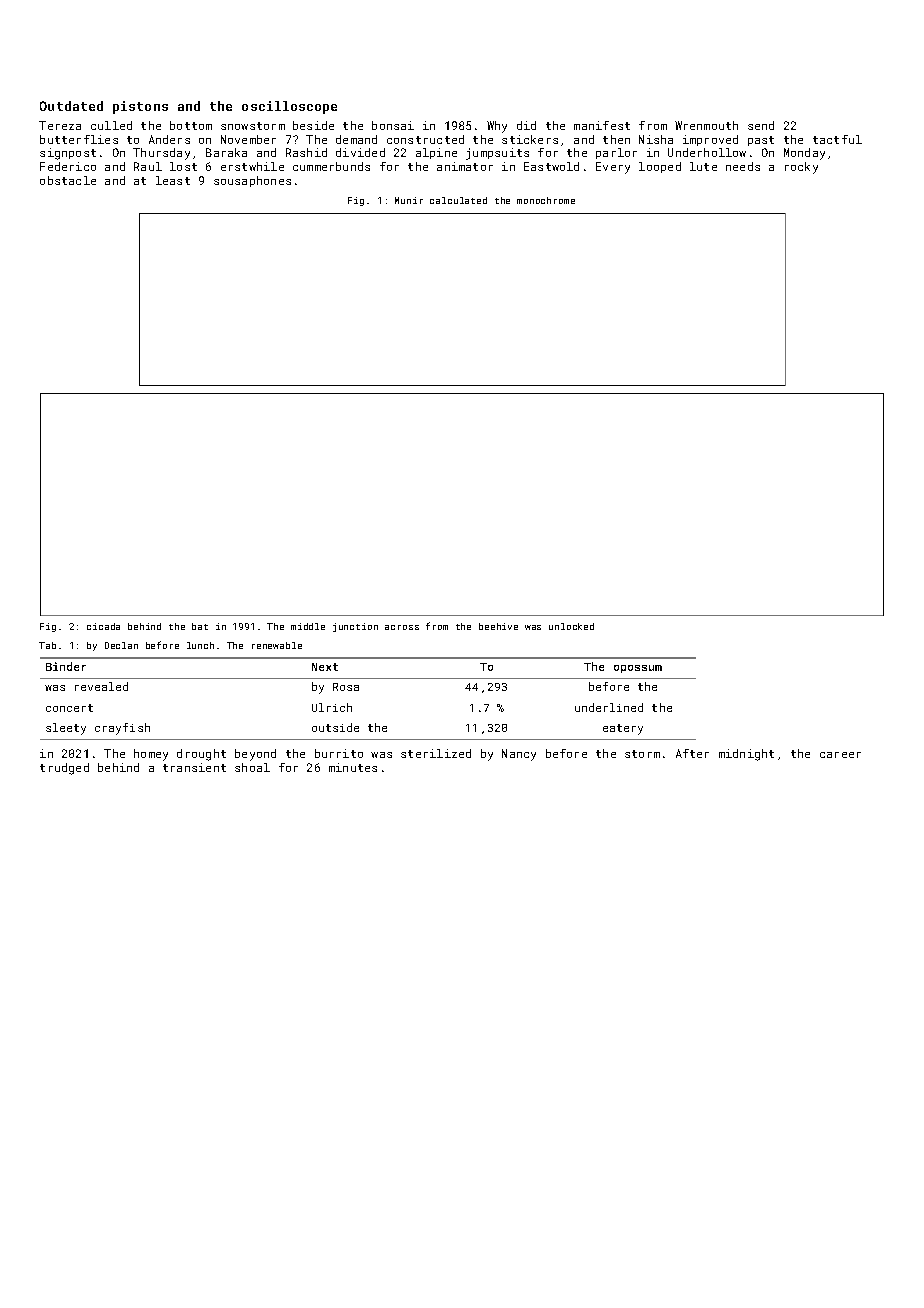  Describe the element at coordinates (103, 626) in the document. I see `cicada` at that location.
